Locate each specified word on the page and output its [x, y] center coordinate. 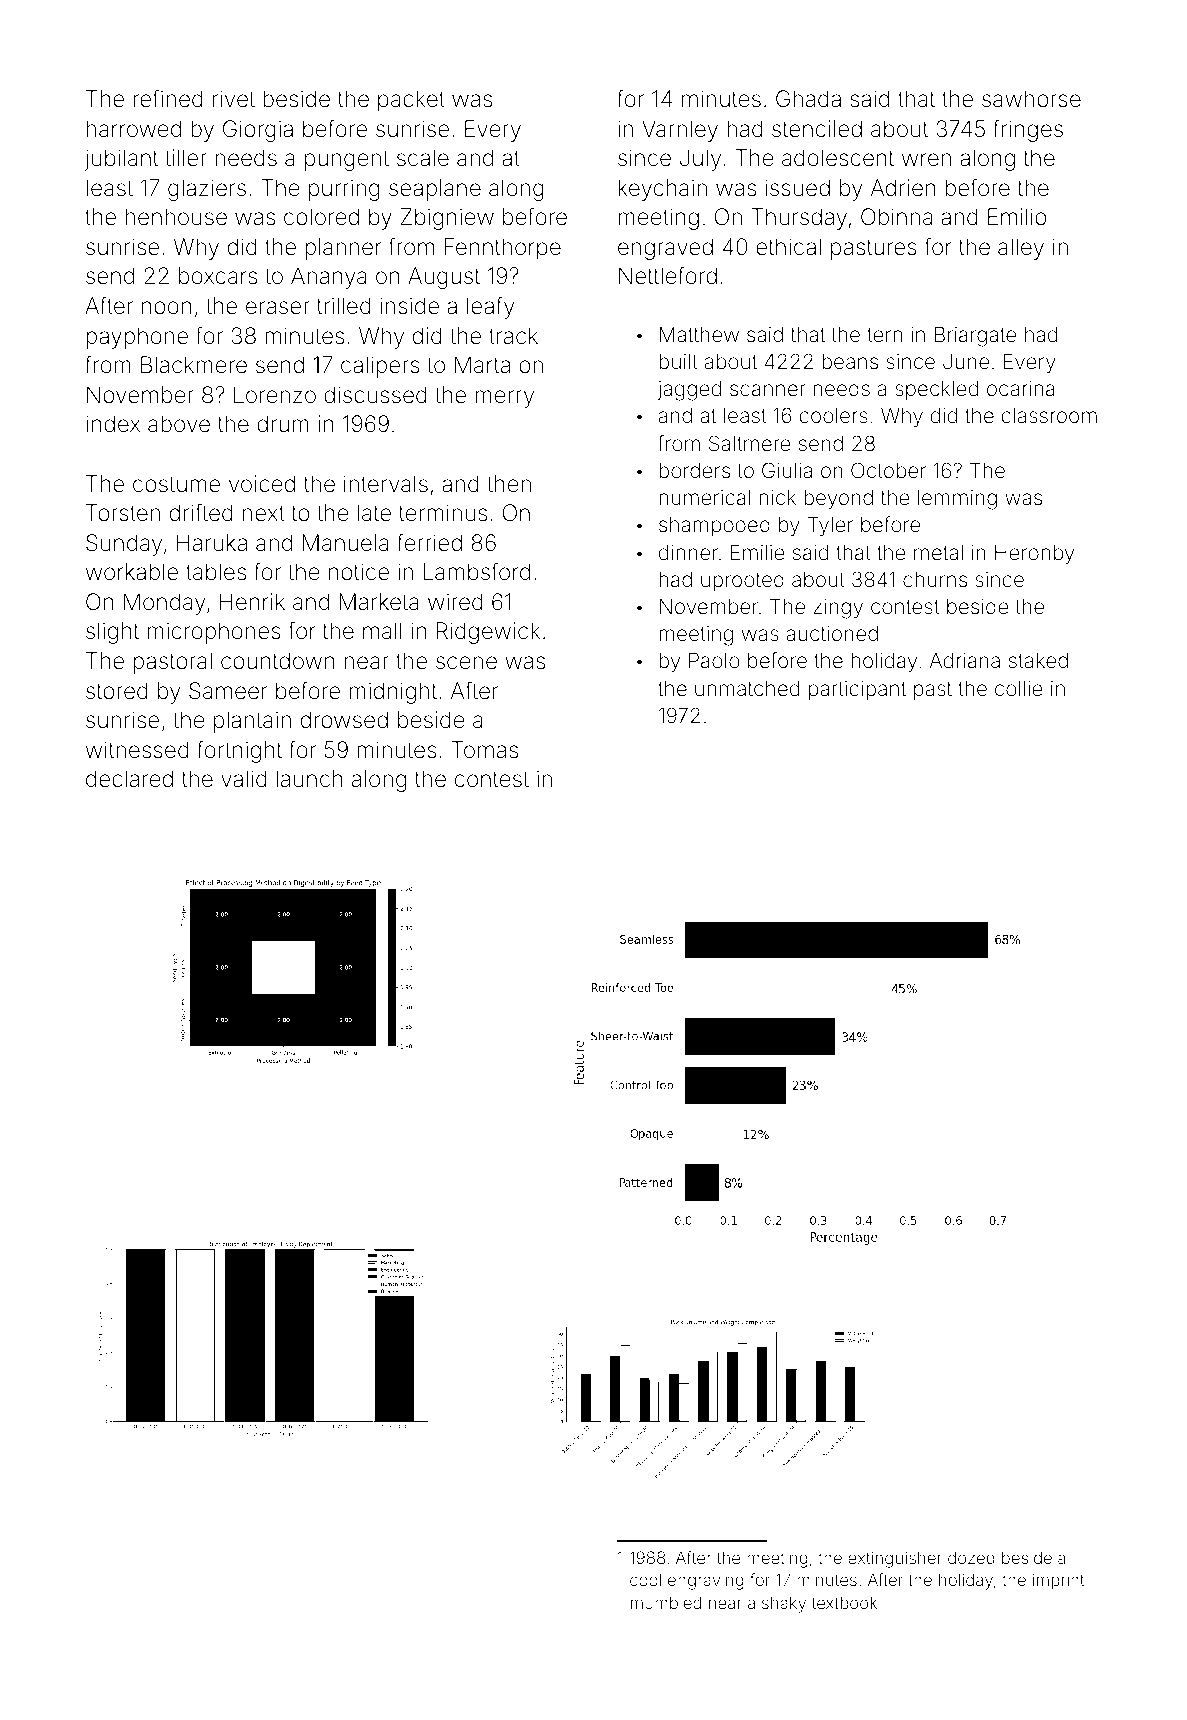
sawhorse [1031, 99]
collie [1019, 688]
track [513, 336]
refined [168, 98]
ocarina [1021, 388]
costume [176, 484]
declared [129, 779]
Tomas [485, 750]
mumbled [666, 1602]
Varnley [680, 131]
